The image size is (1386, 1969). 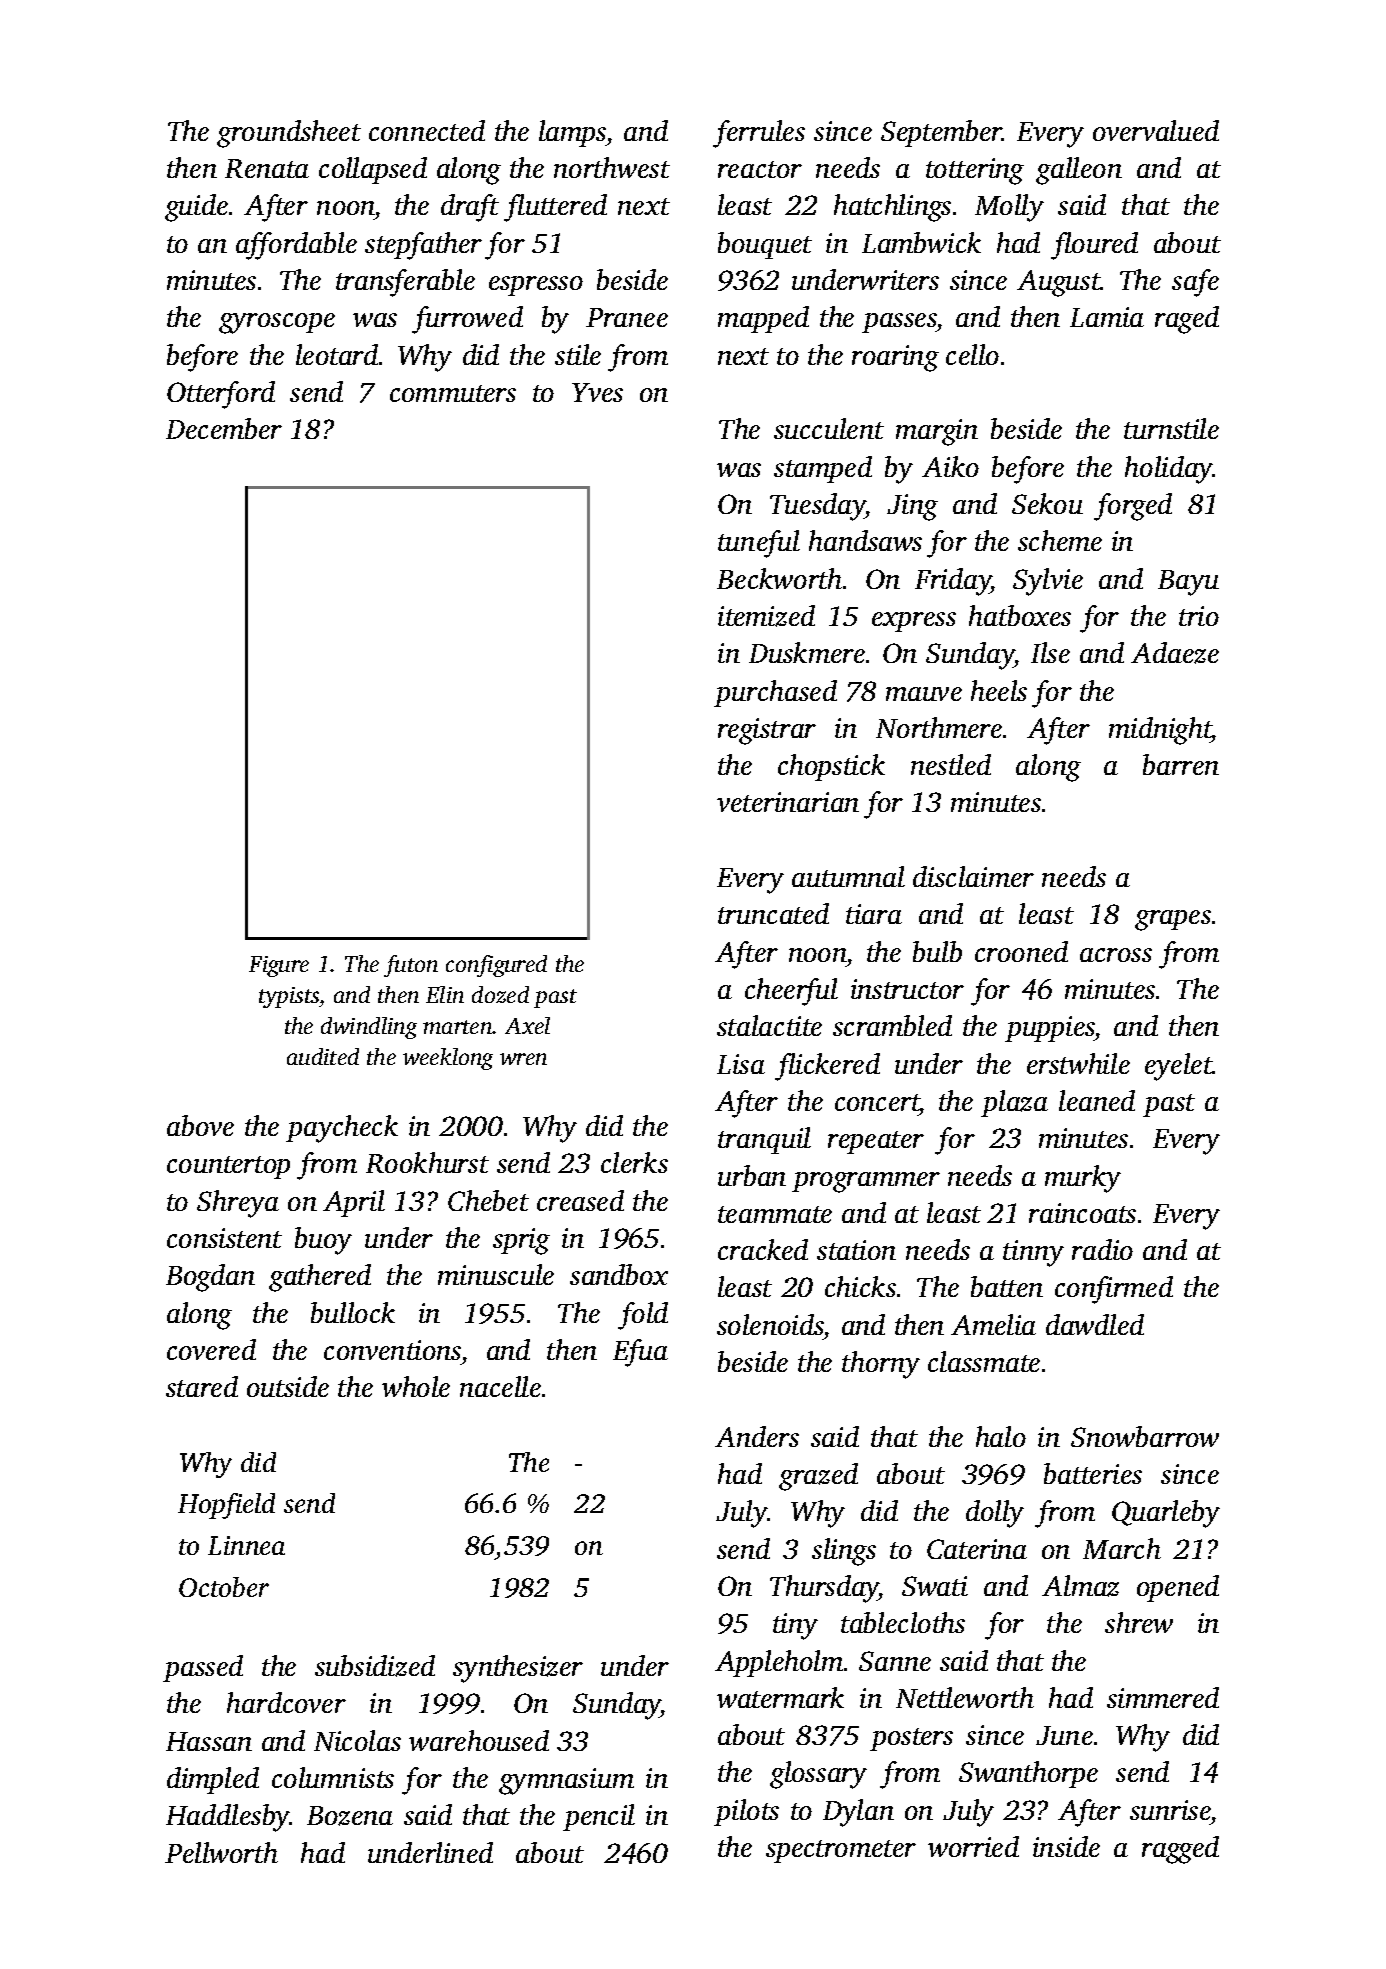 I want to click on holiday, so click(x=1169, y=470).
